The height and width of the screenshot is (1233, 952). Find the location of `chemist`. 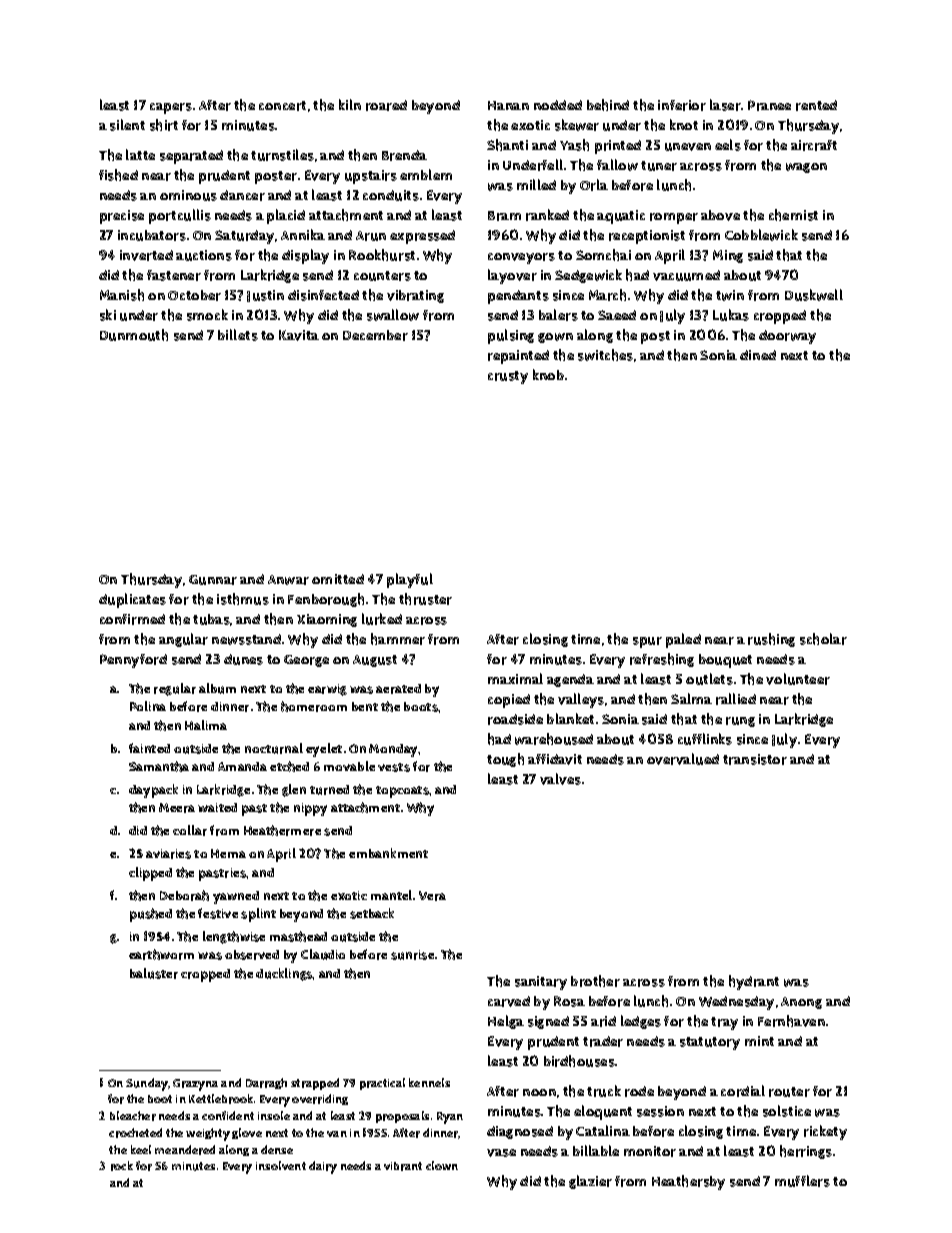

chemist is located at coordinates (793, 215).
